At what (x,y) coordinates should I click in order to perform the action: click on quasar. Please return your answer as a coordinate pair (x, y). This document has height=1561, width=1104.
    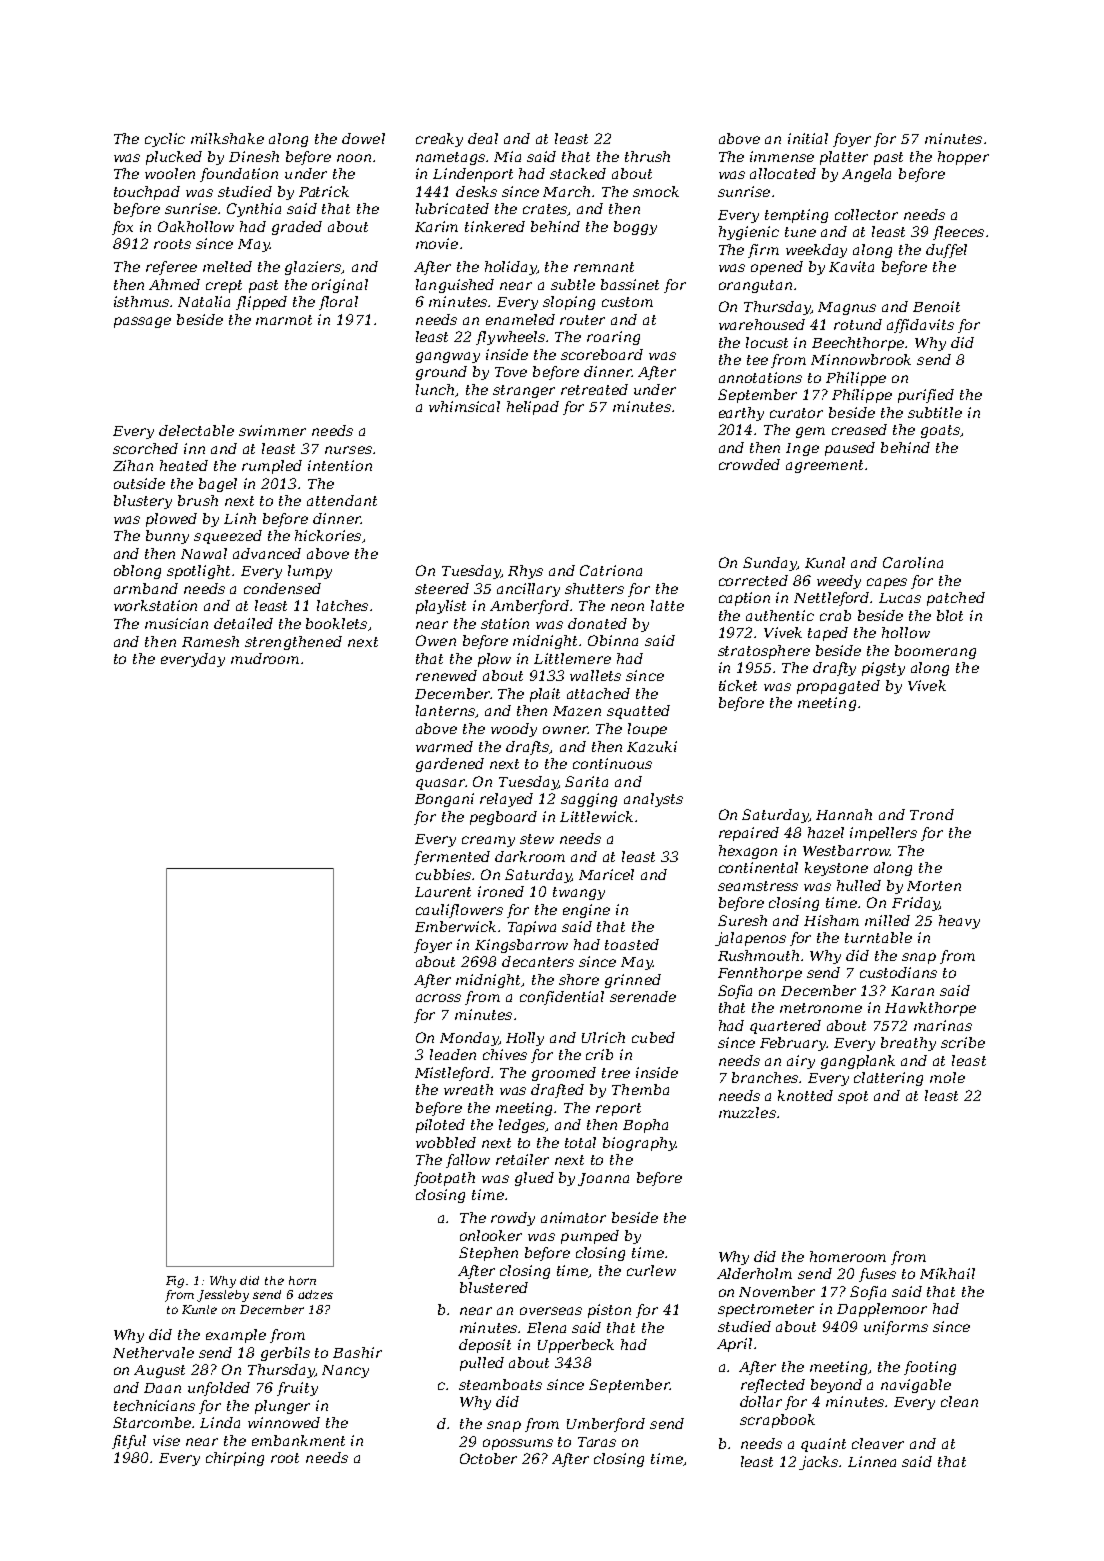
    Looking at the image, I should click on (440, 784).
